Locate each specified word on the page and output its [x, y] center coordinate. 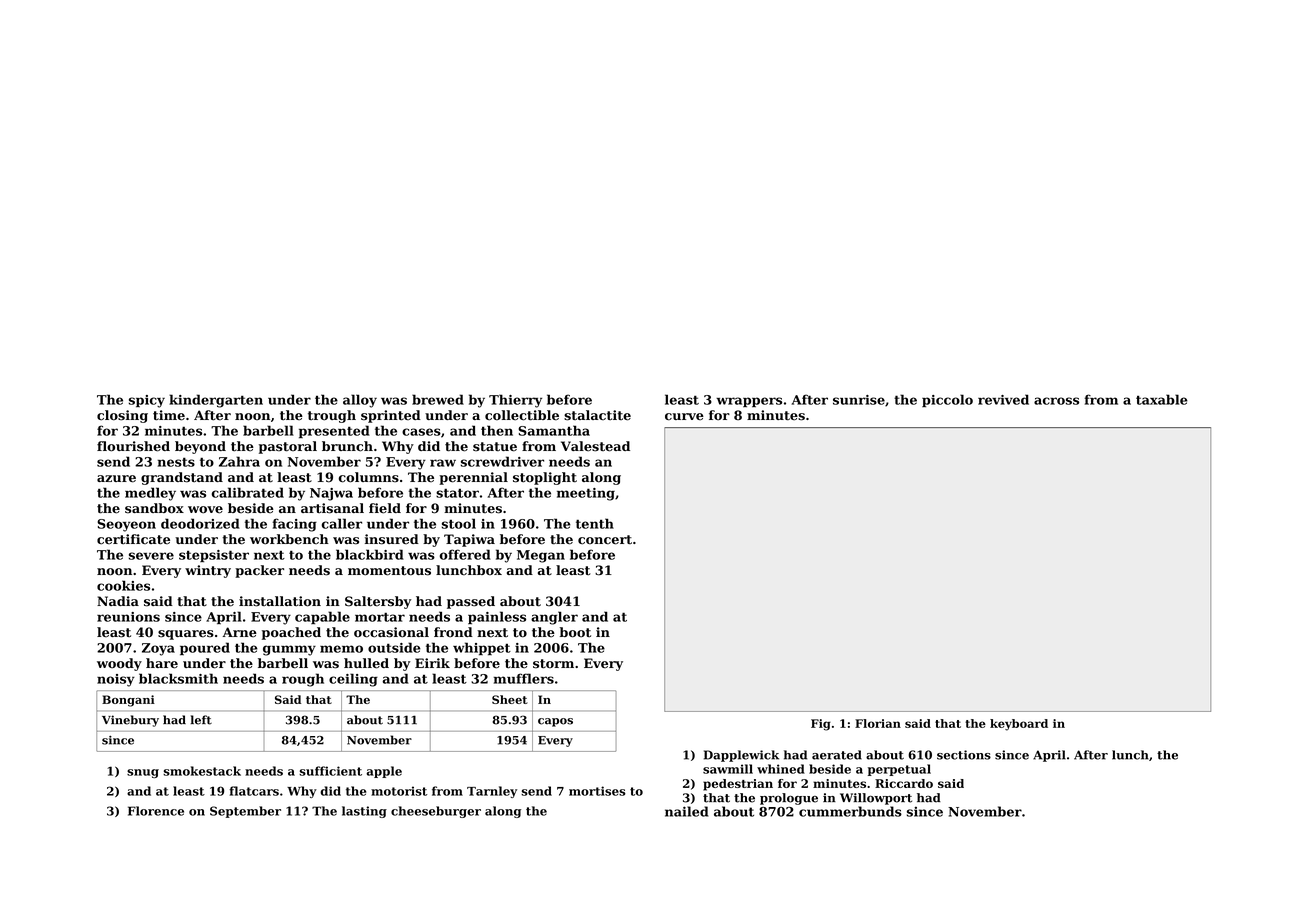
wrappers [749, 402]
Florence [156, 811]
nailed [686, 811]
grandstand [182, 478]
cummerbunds [850, 811]
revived [1003, 399]
